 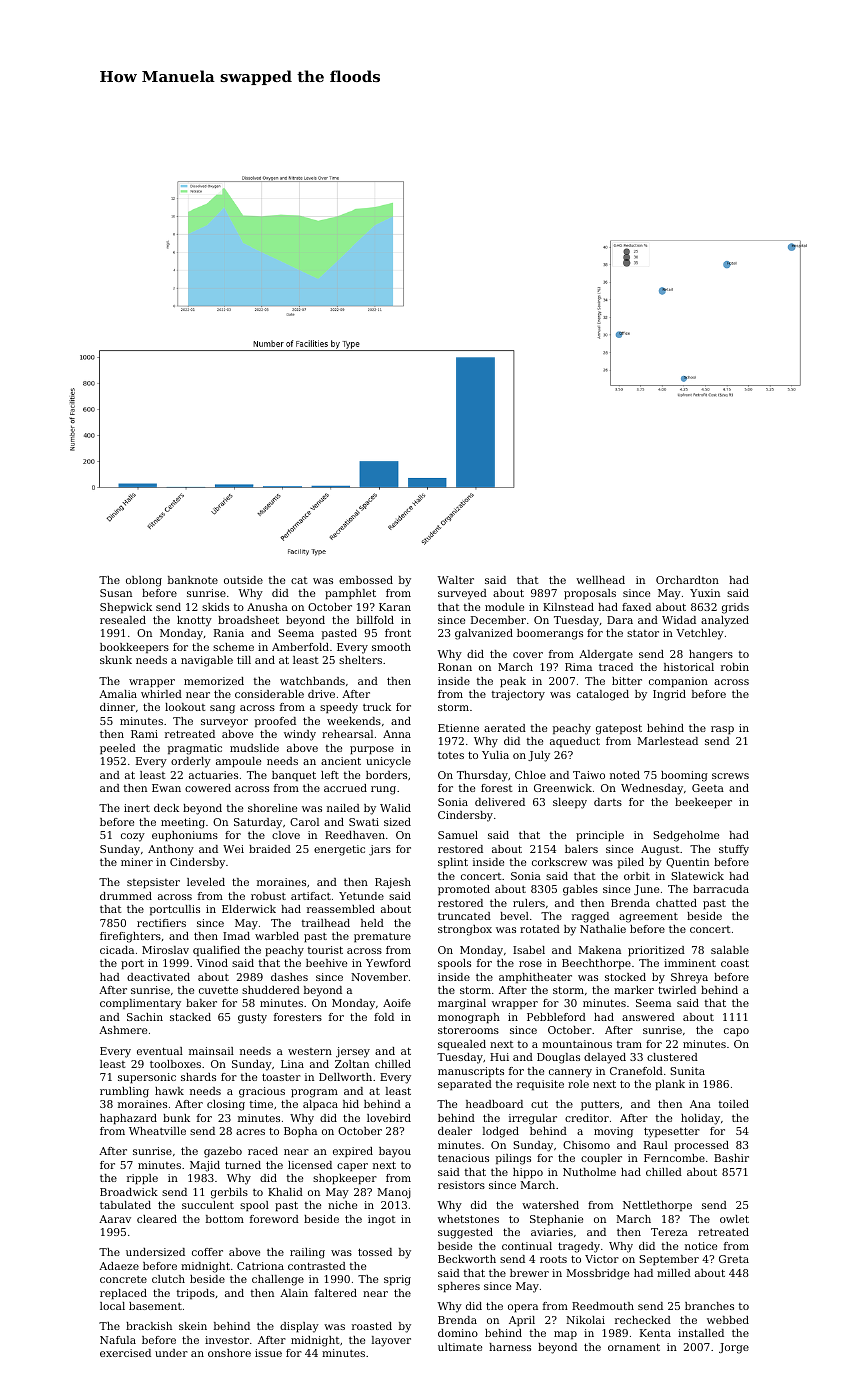 I want to click on Sedgeholme, so click(x=686, y=836).
